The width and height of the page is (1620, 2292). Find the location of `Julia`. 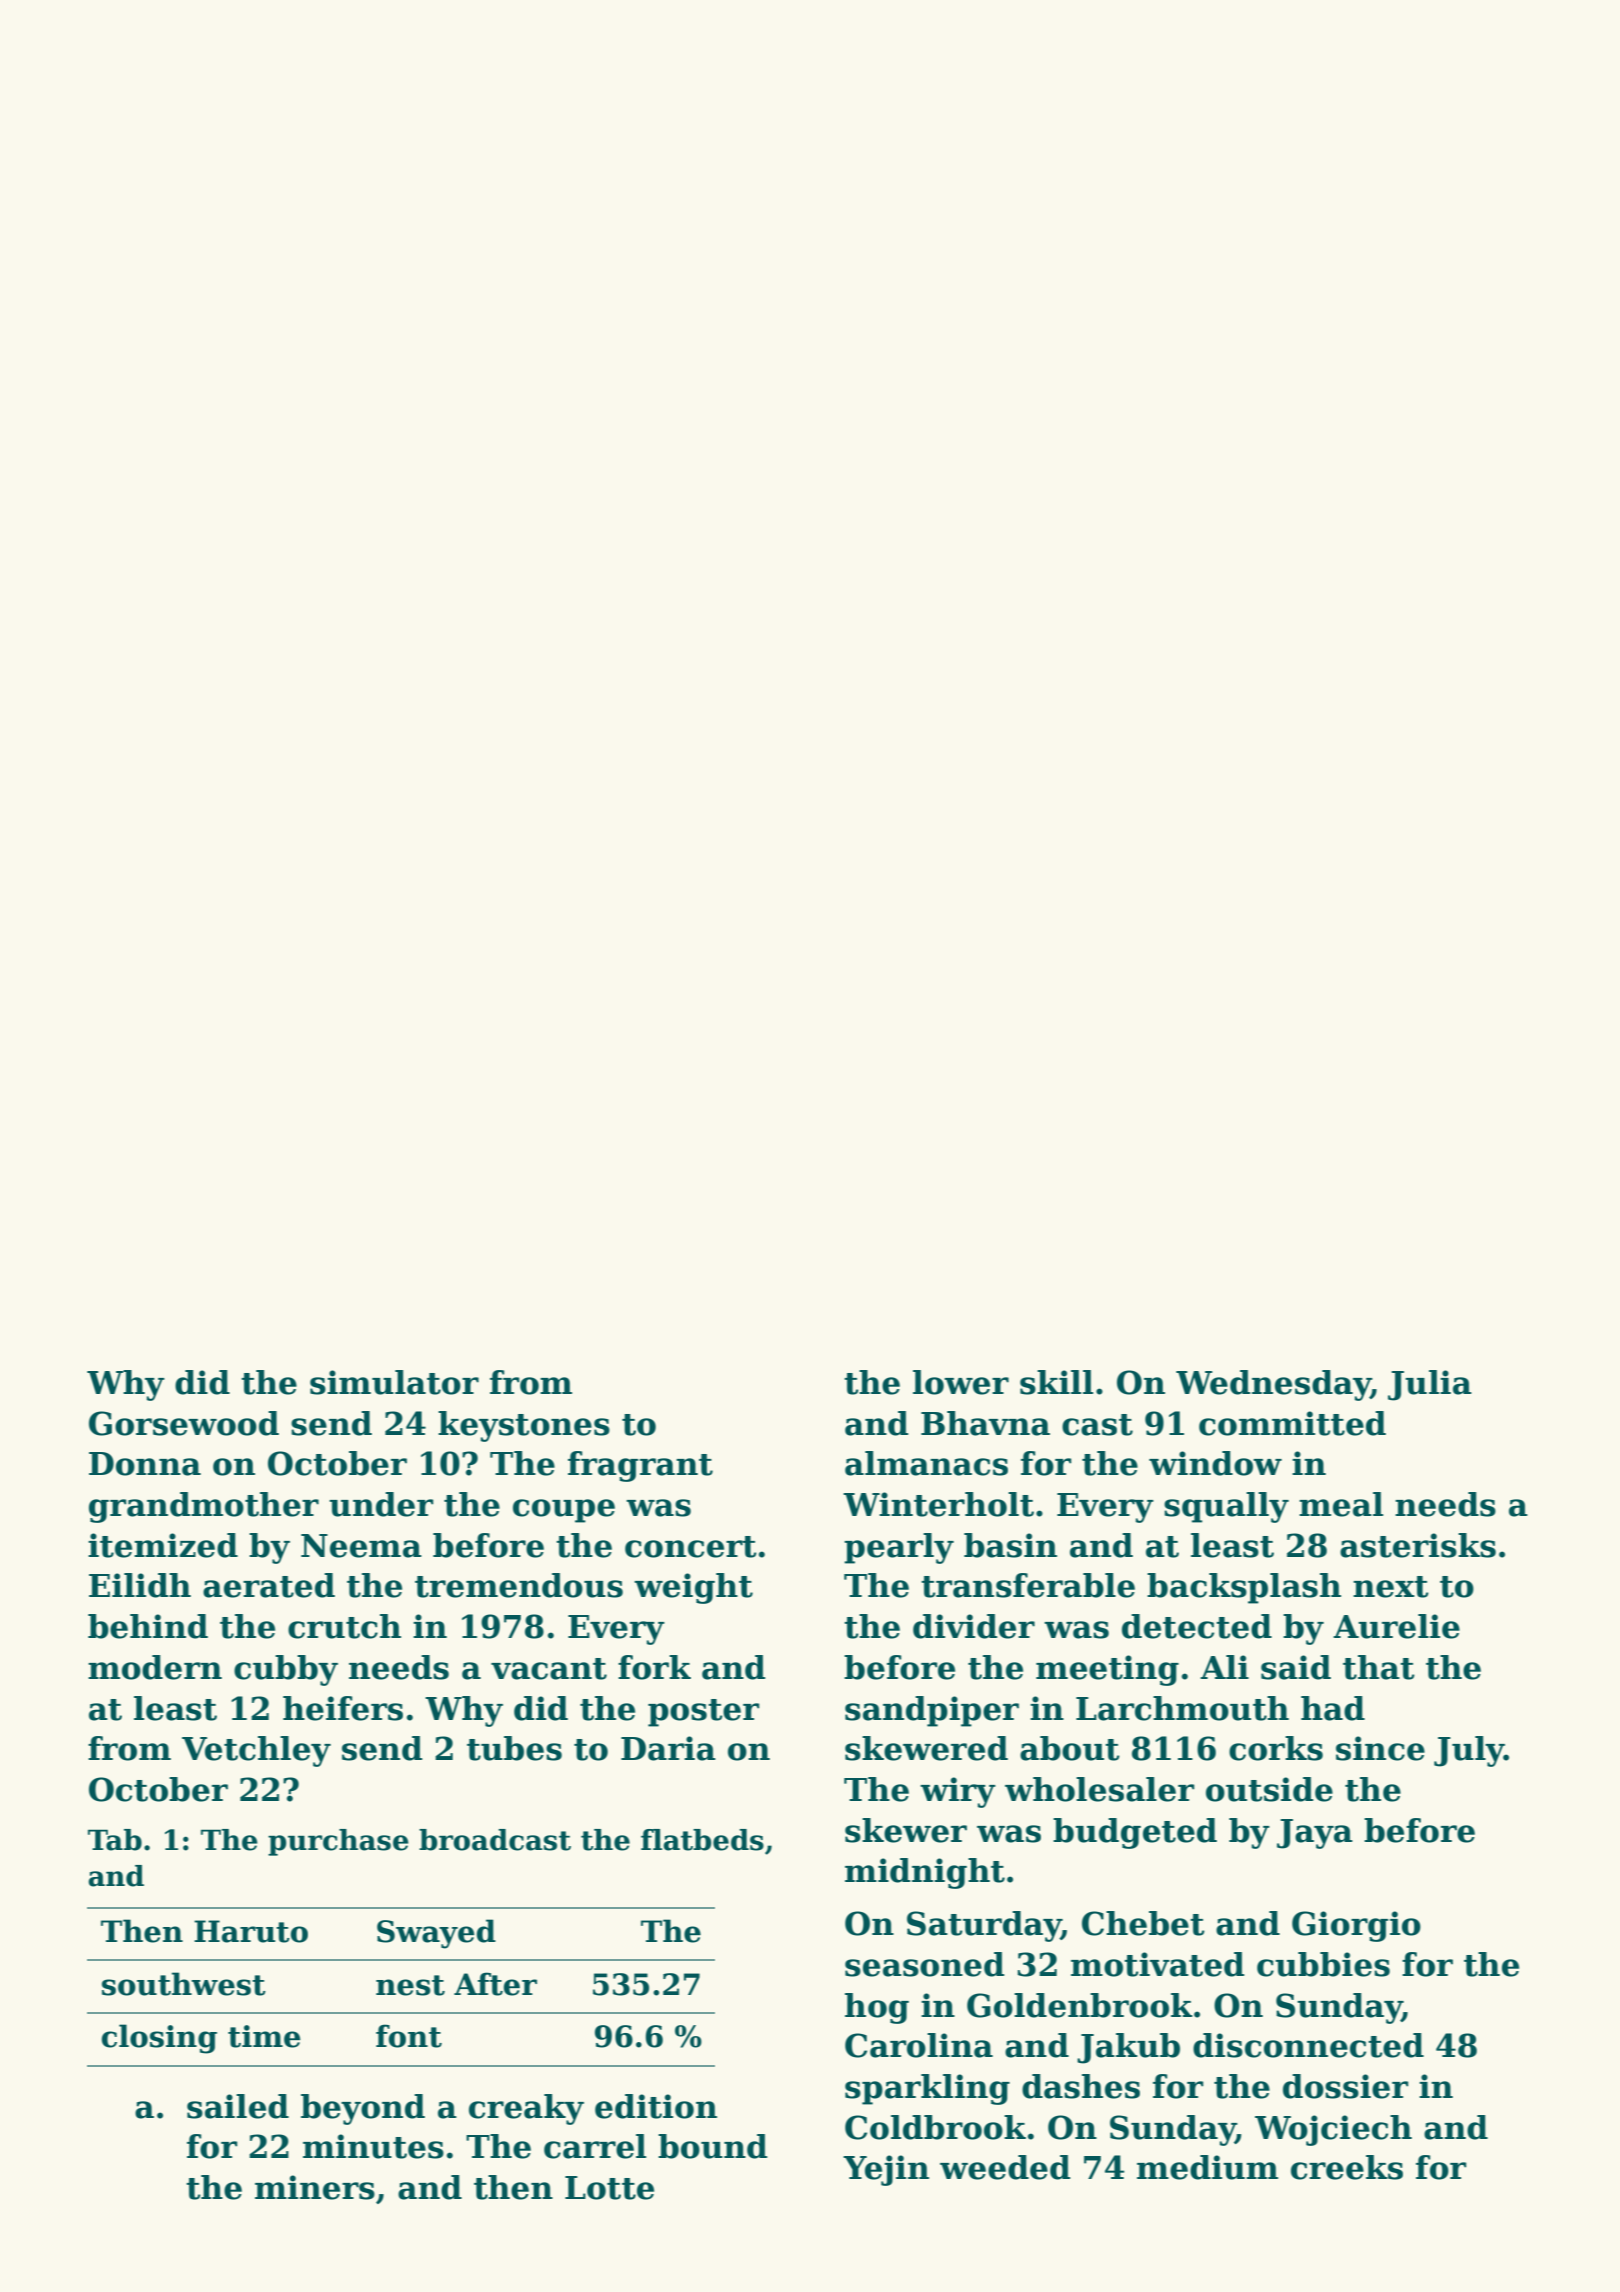

Julia is located at coordinates (1430, 1385).
